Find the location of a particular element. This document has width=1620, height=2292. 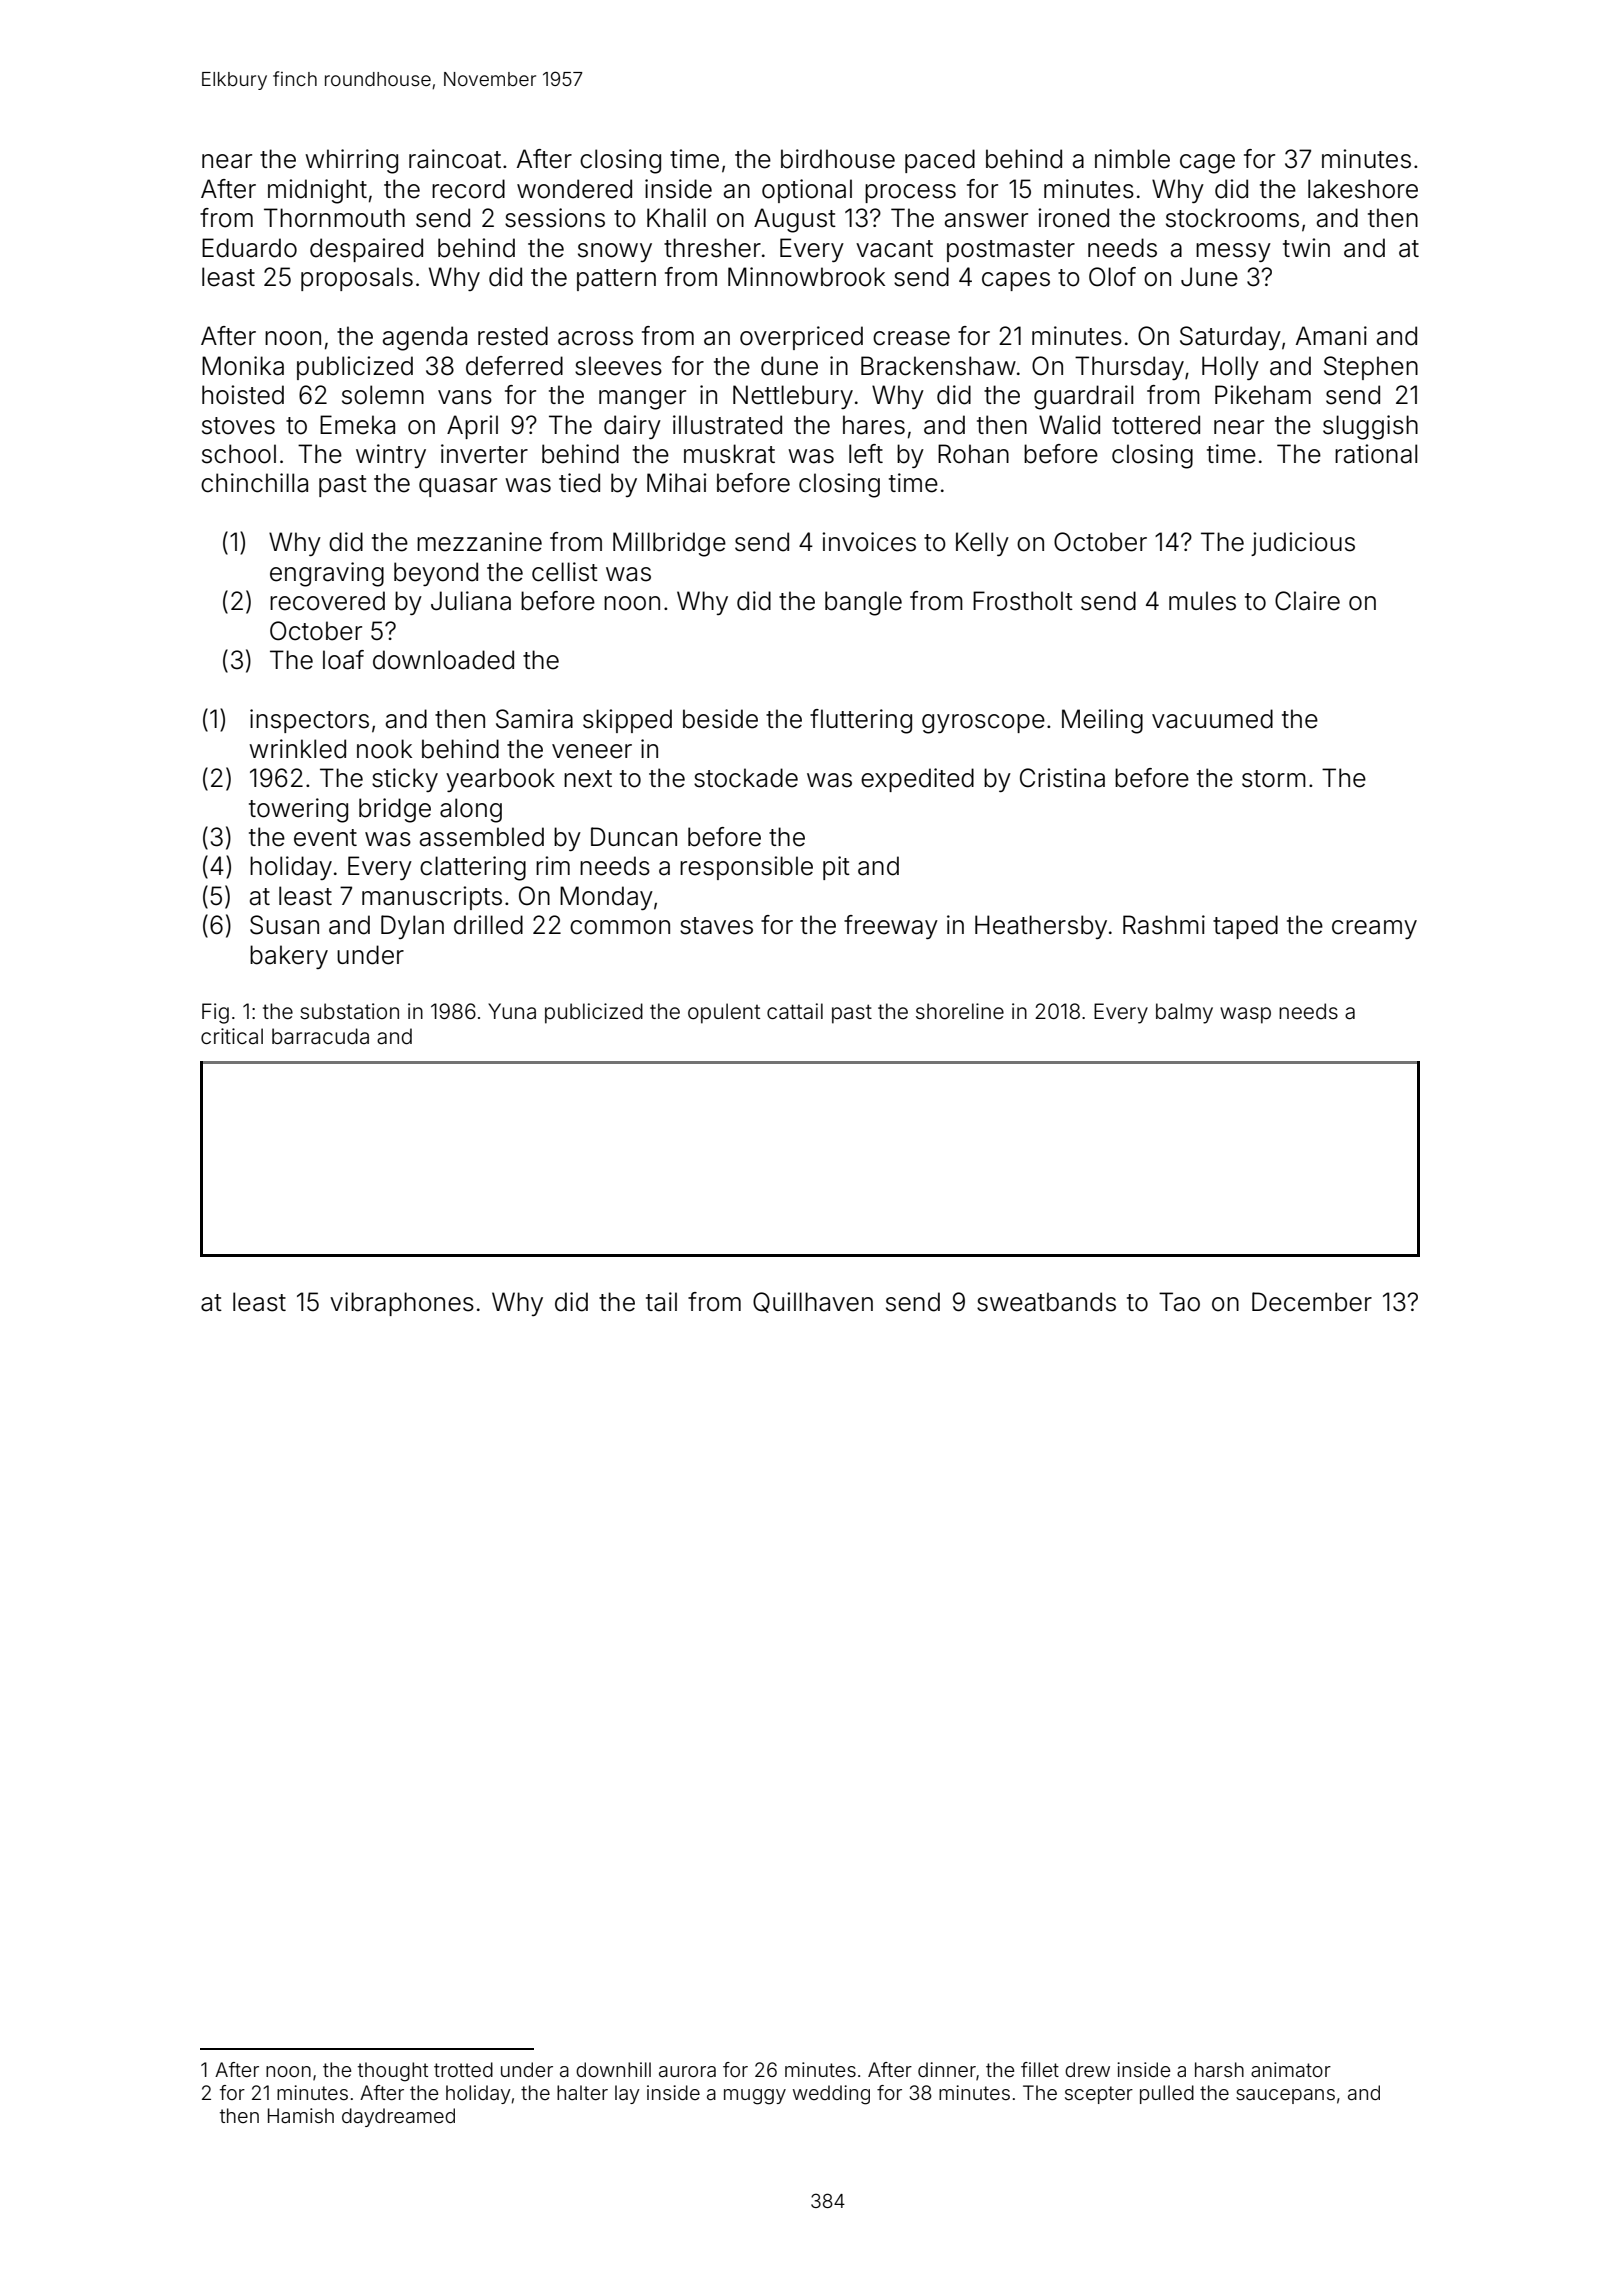

Nettlebury is located at coordinates (793, 397).
